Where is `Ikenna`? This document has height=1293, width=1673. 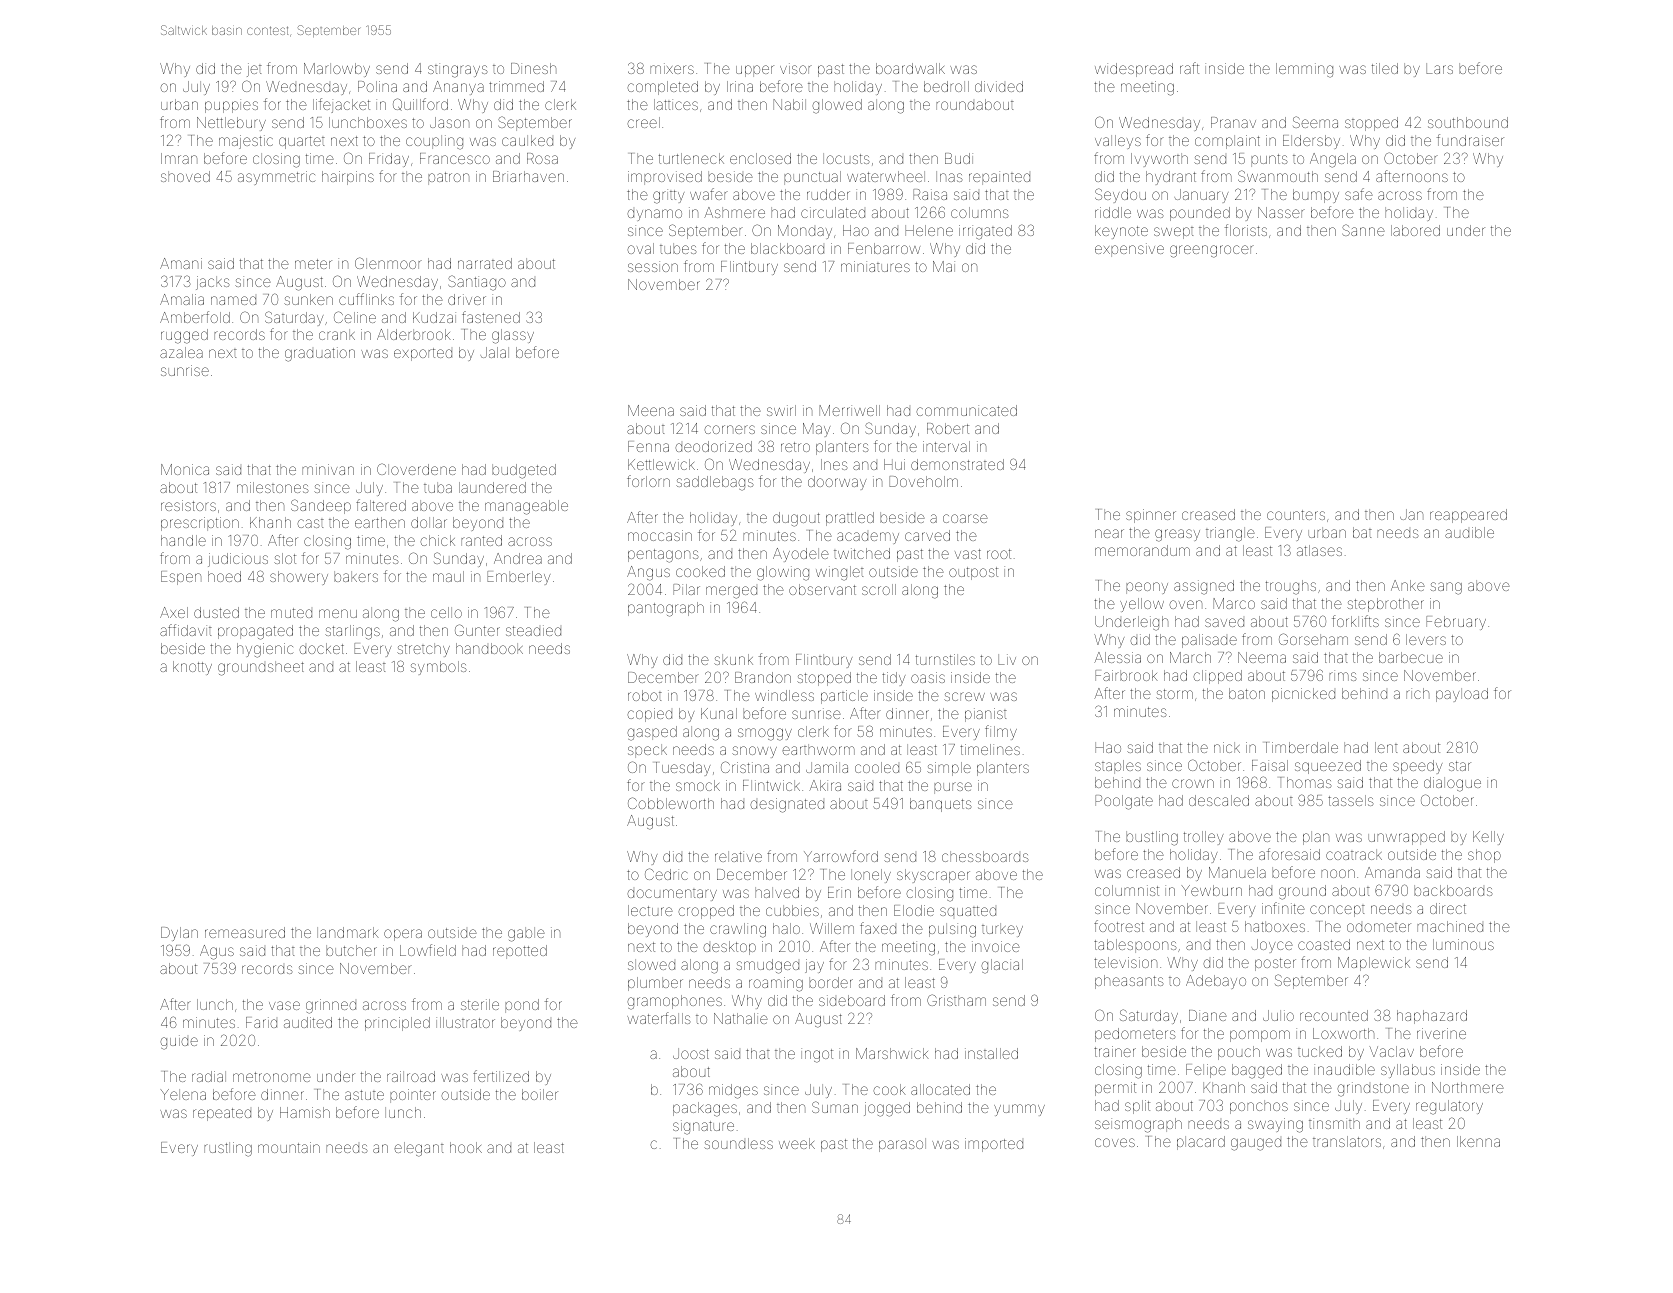
Ikenna is located at coordinates (1478, 1141).
